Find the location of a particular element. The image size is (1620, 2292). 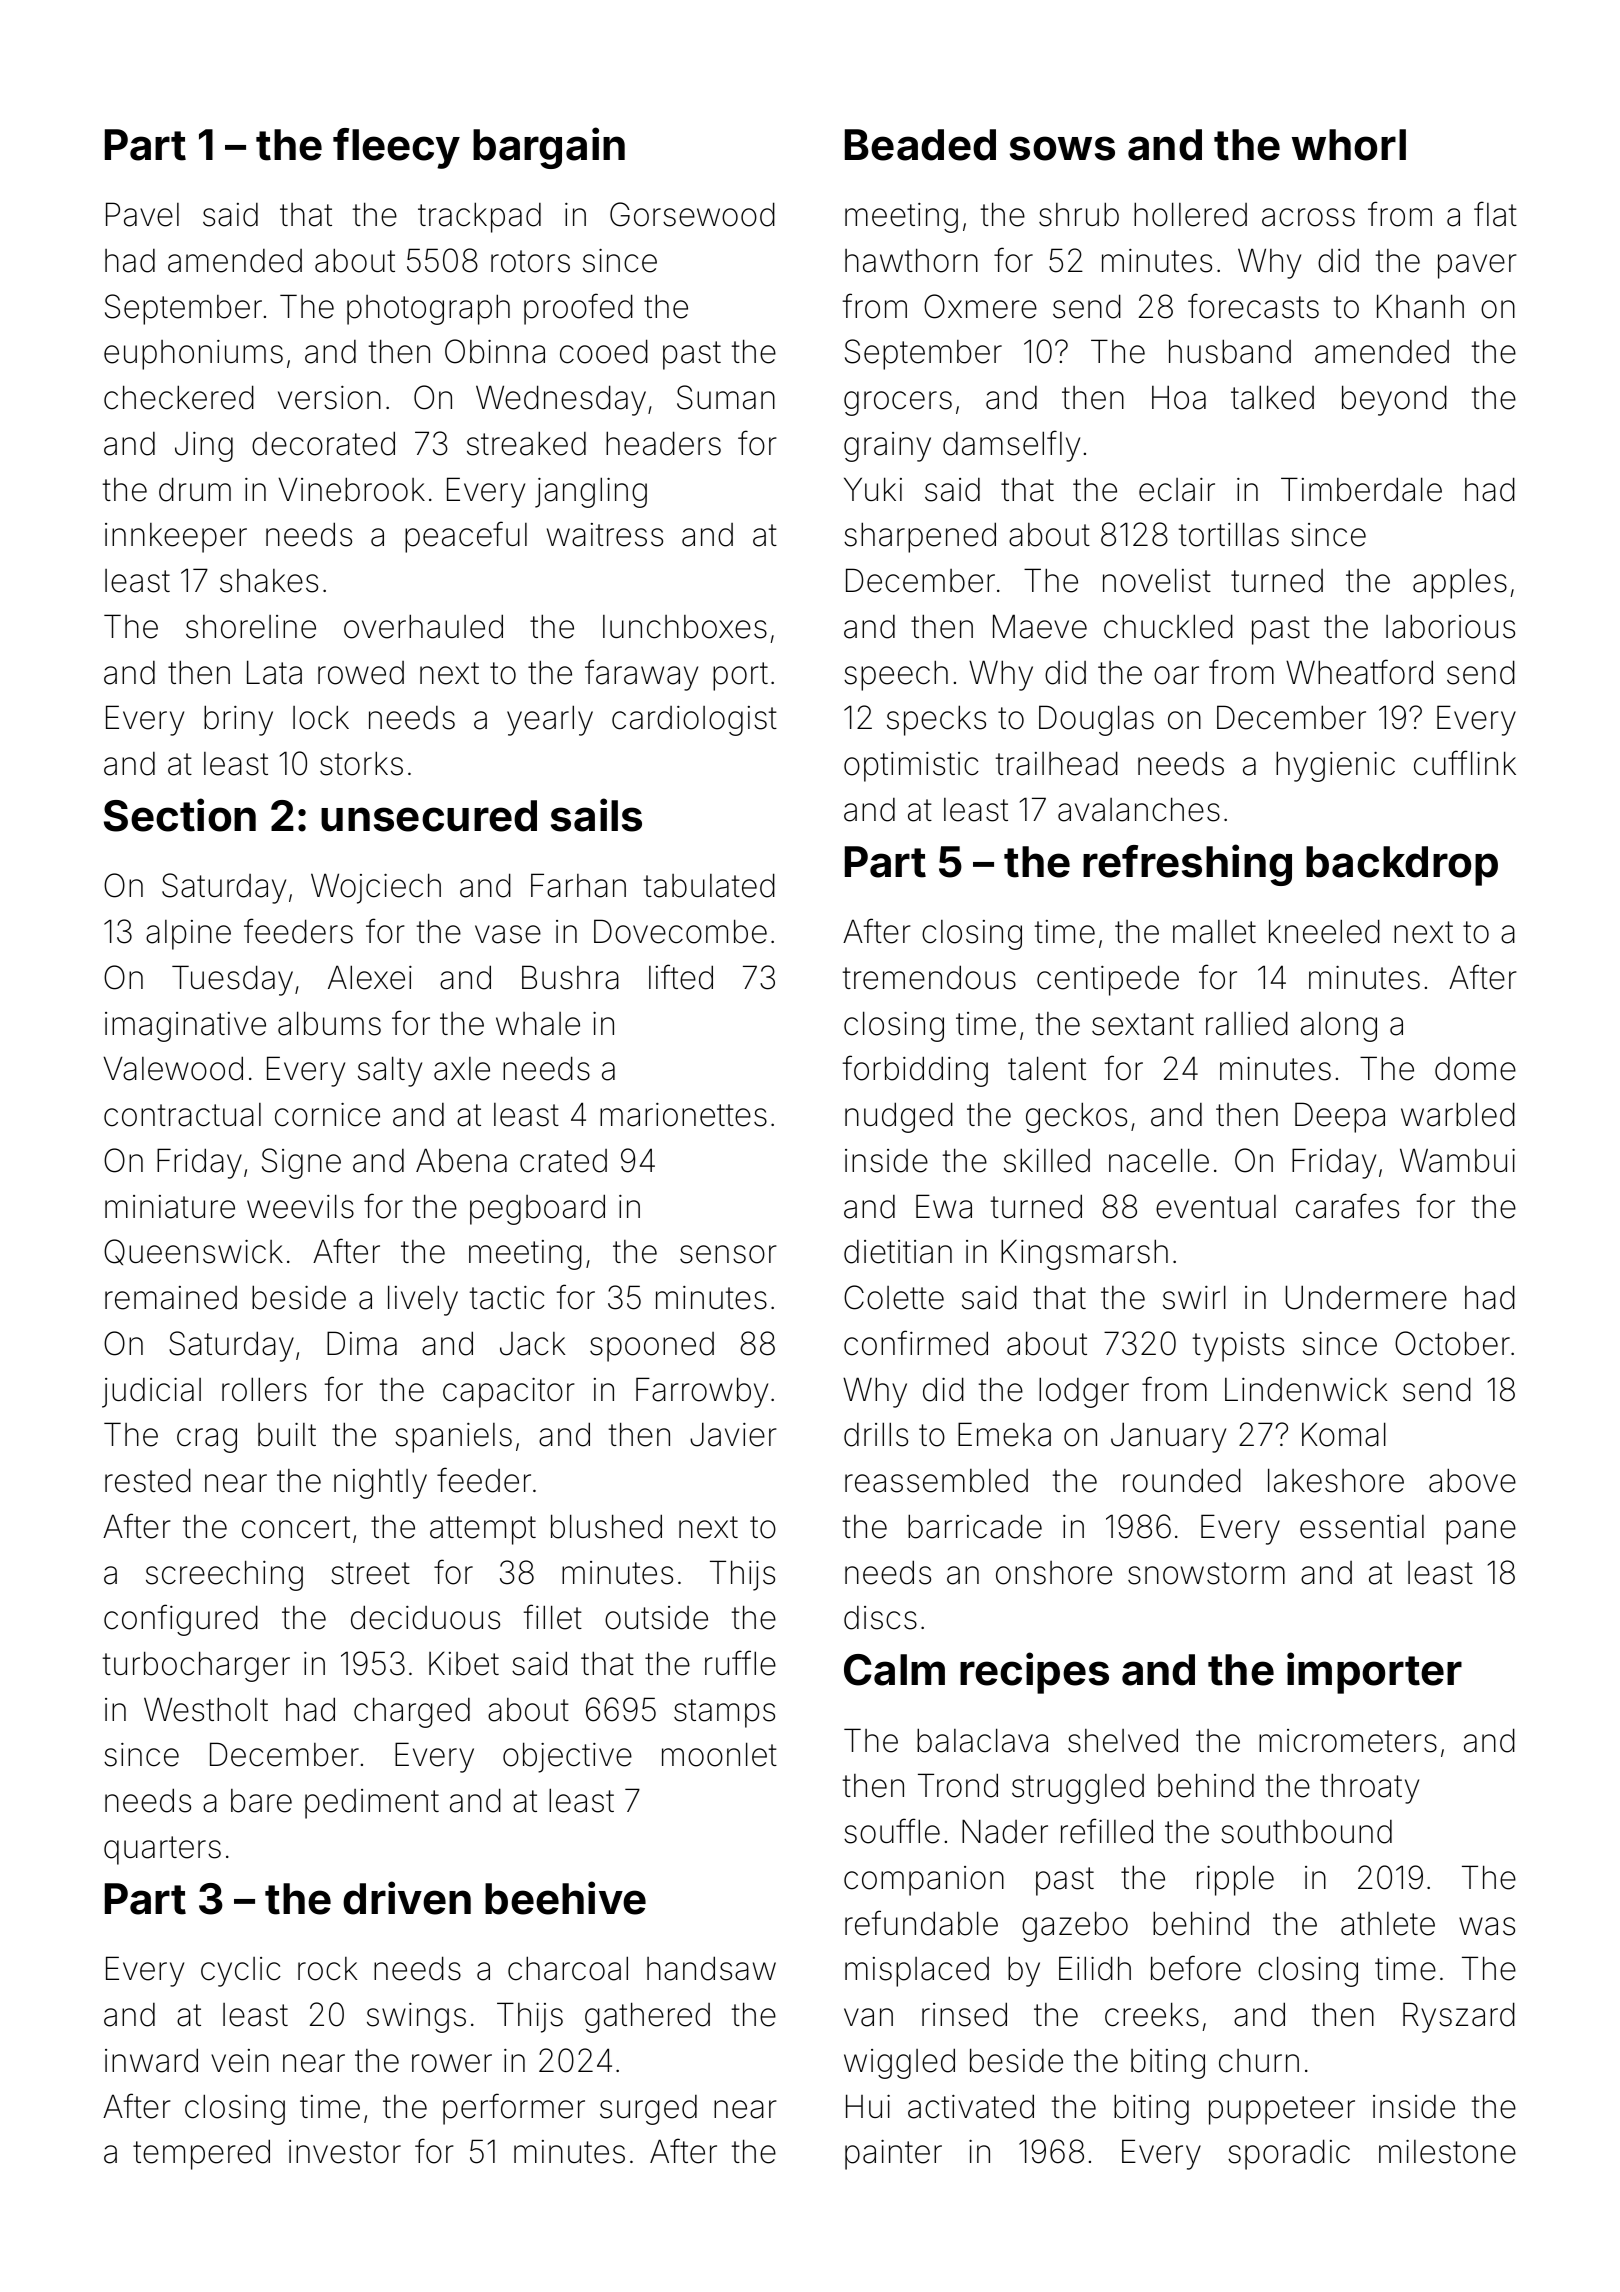

miniature is located at coordinates (170, 1207).
